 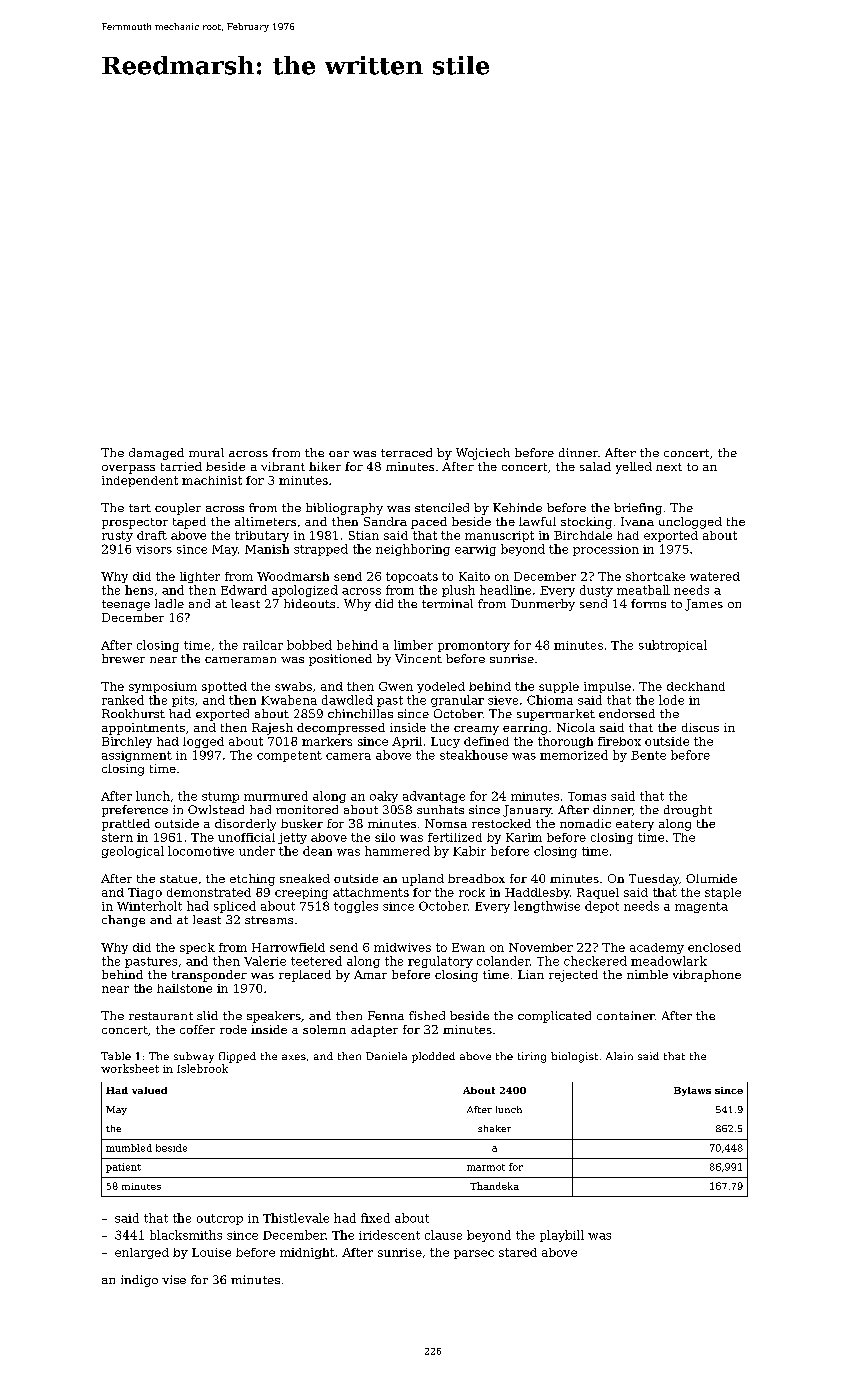 What do you see at coordinates (606, 550) in the screenshot?
I see `procession` at bounding box center [606, 550].
